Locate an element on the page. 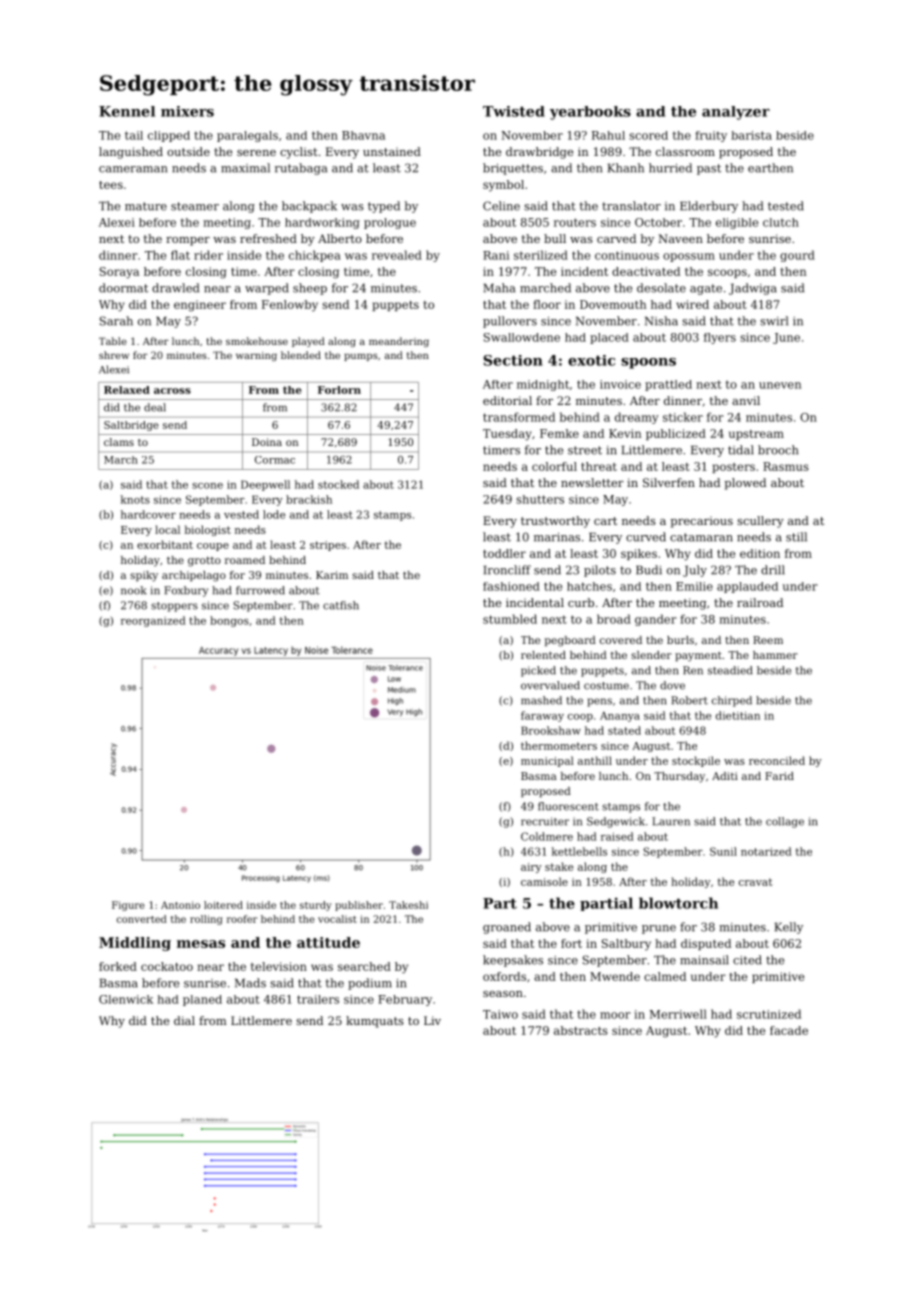 This image has height=1308, width=924. reorganized is located at coordinates (153, 621).
